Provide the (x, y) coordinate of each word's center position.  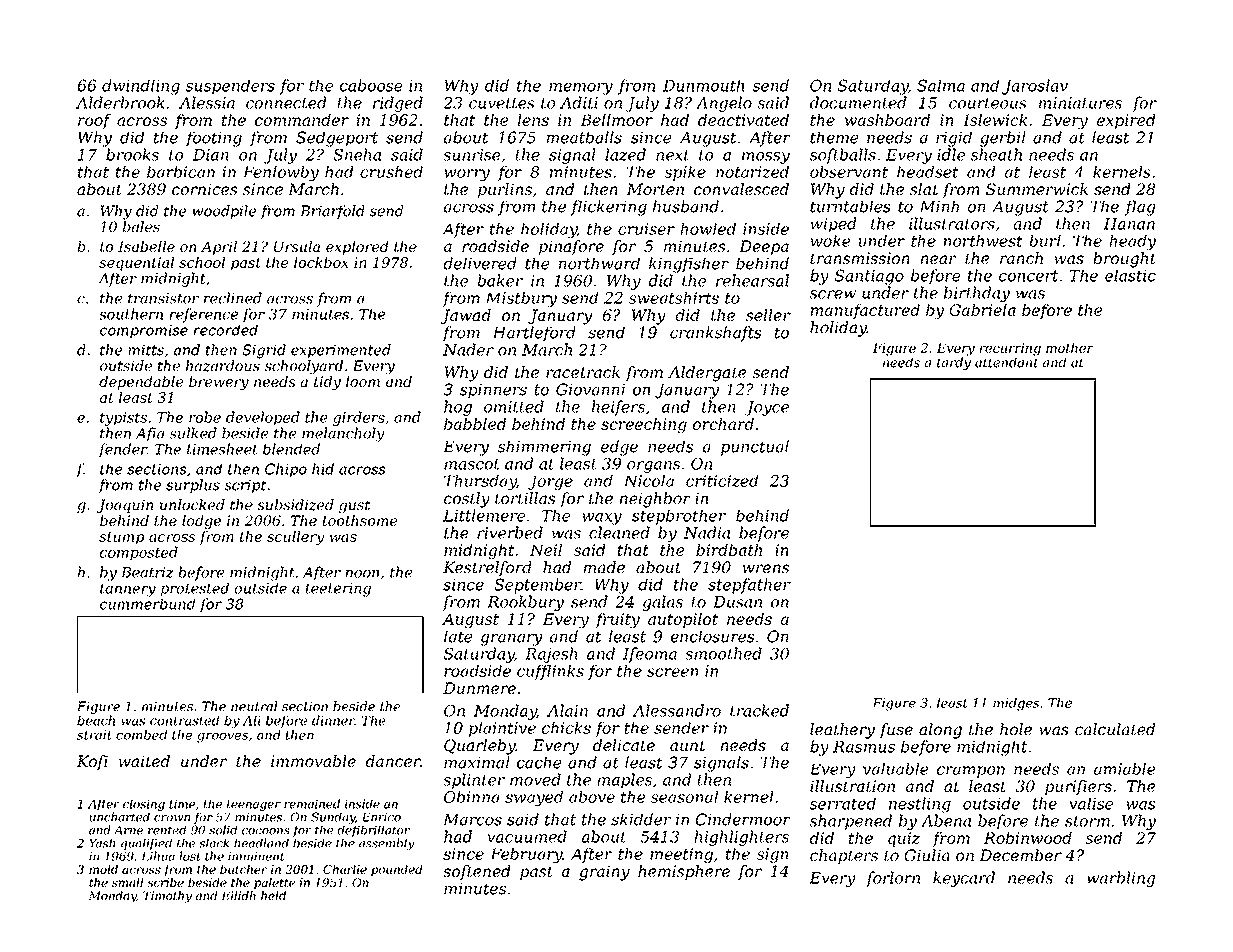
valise (1091, 803)
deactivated (743, 120)
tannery (128, 590)
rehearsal (752, 280)
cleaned (619, 532)
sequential (136, 264)
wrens (765, 568)
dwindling (141, 87)
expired (1126, 121)
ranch (1021, 258)
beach (96, 720)
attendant (1006, 362)
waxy (602, 519)
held (273, 895)
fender (122, 450)
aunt (687, 745)
